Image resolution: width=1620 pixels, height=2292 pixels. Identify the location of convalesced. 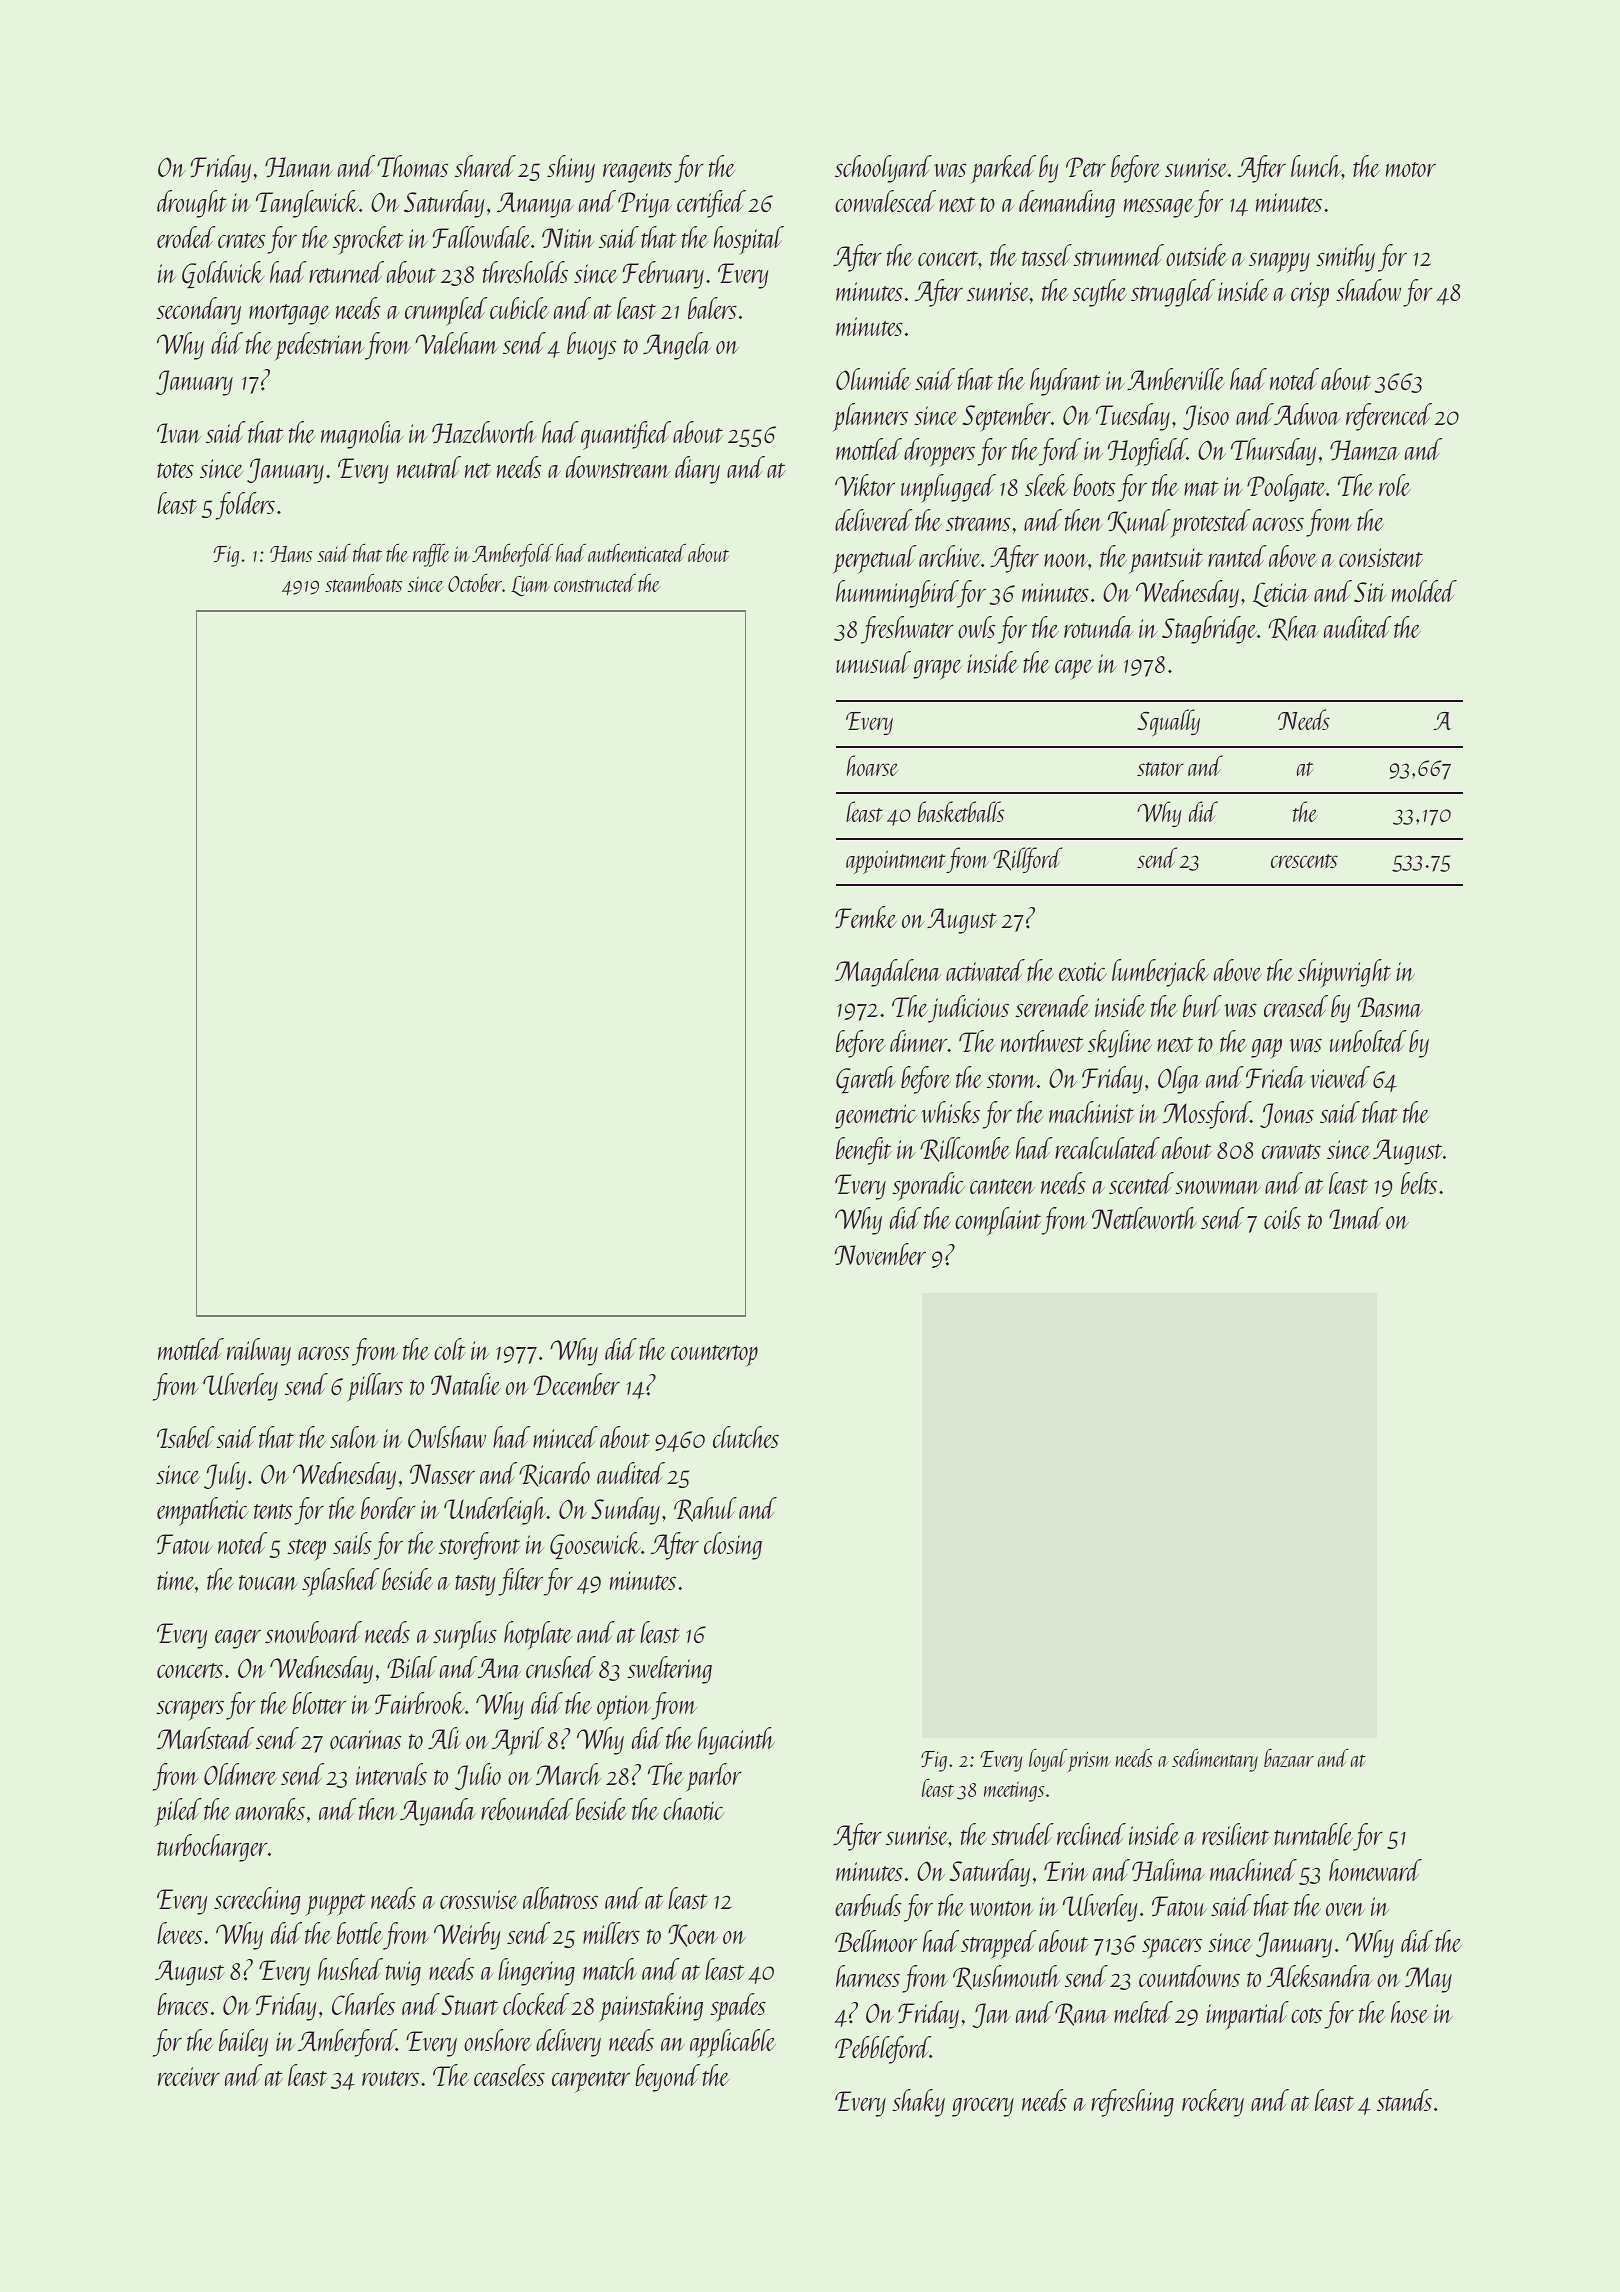
(885, 201).
